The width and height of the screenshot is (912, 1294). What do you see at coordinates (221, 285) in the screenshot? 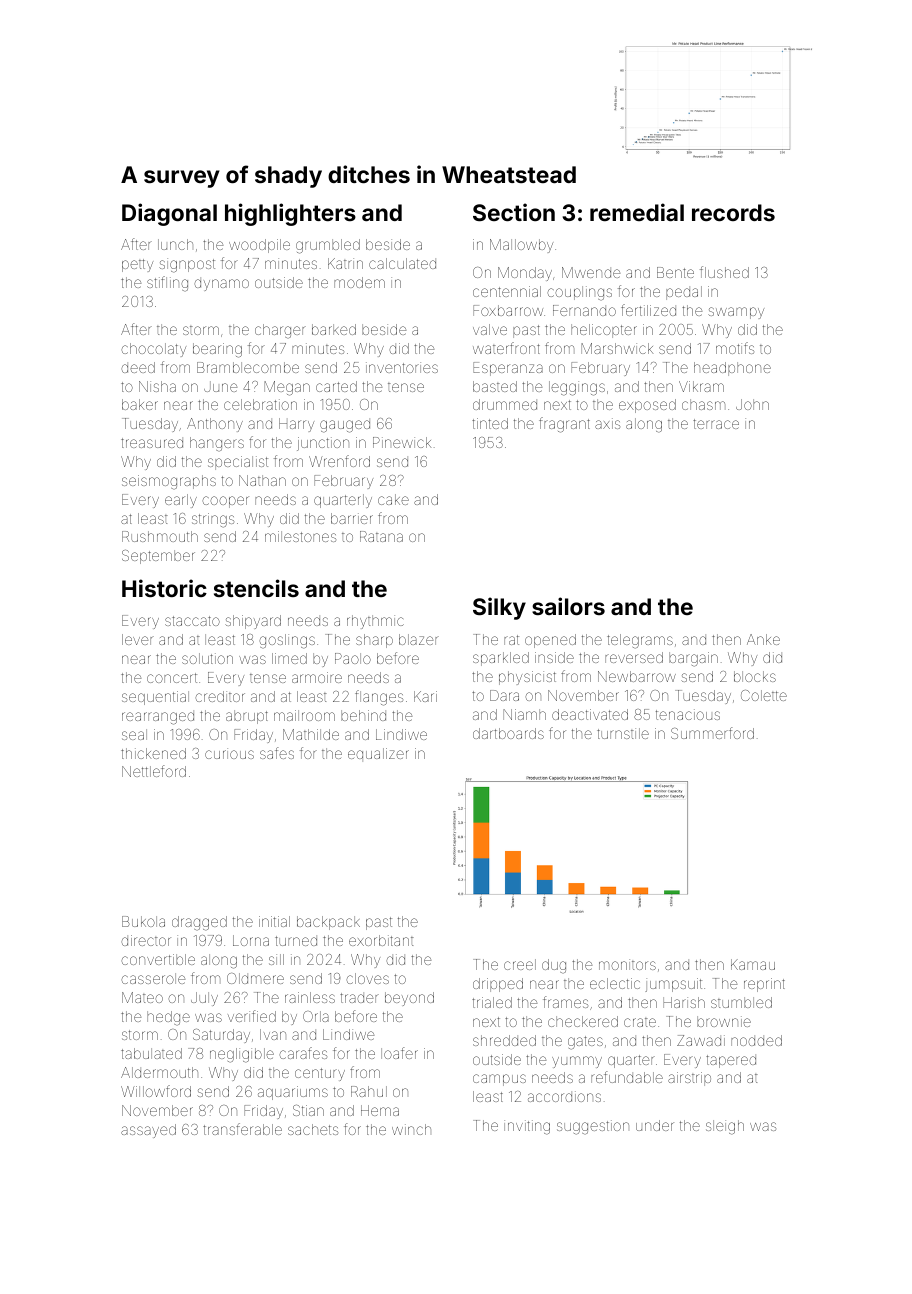
I see `dynamo` at bounding box center [221, 285].
